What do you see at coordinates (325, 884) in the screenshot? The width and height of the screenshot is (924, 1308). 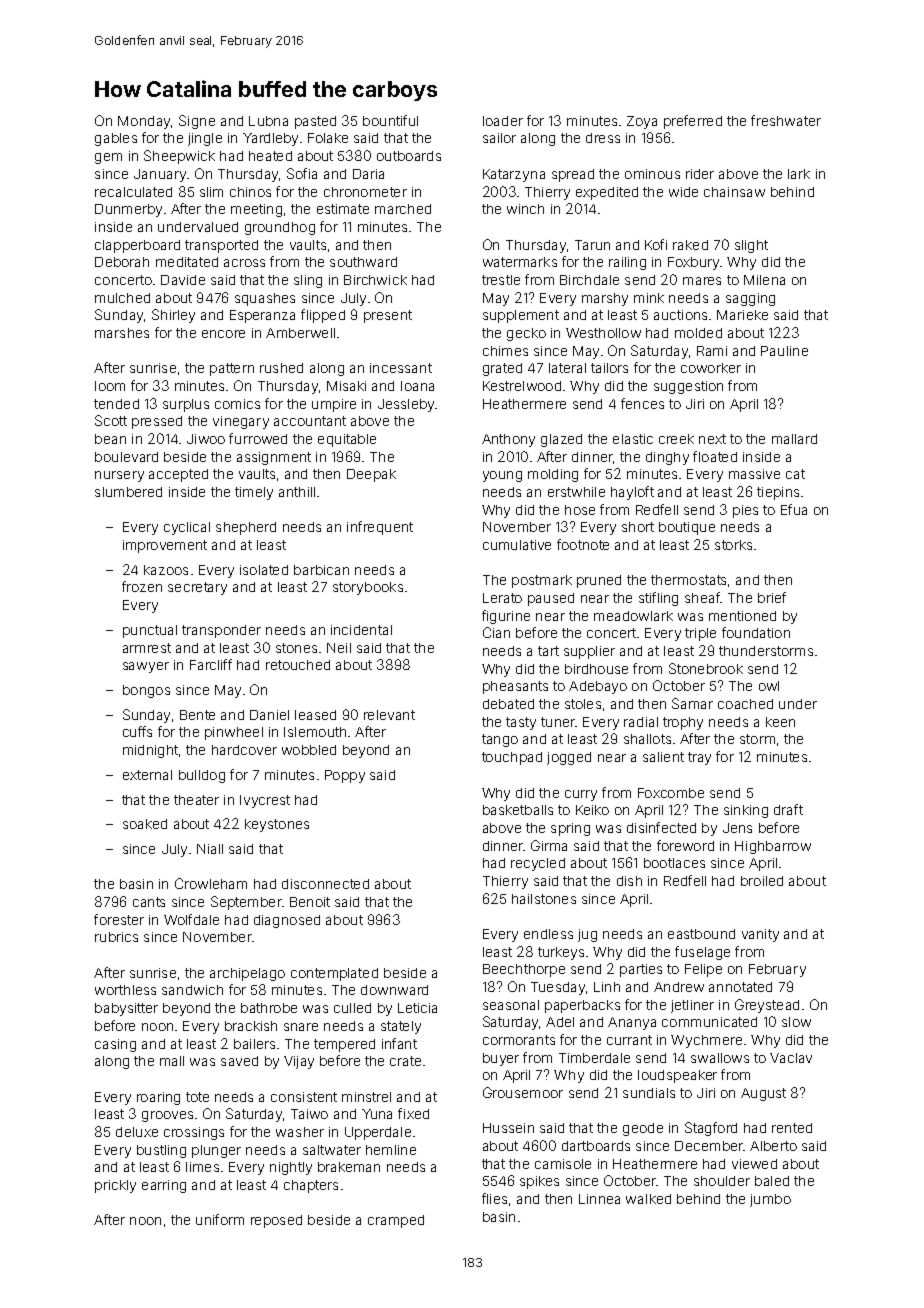 I see `disconnected` at bounding box center [325, 884].
